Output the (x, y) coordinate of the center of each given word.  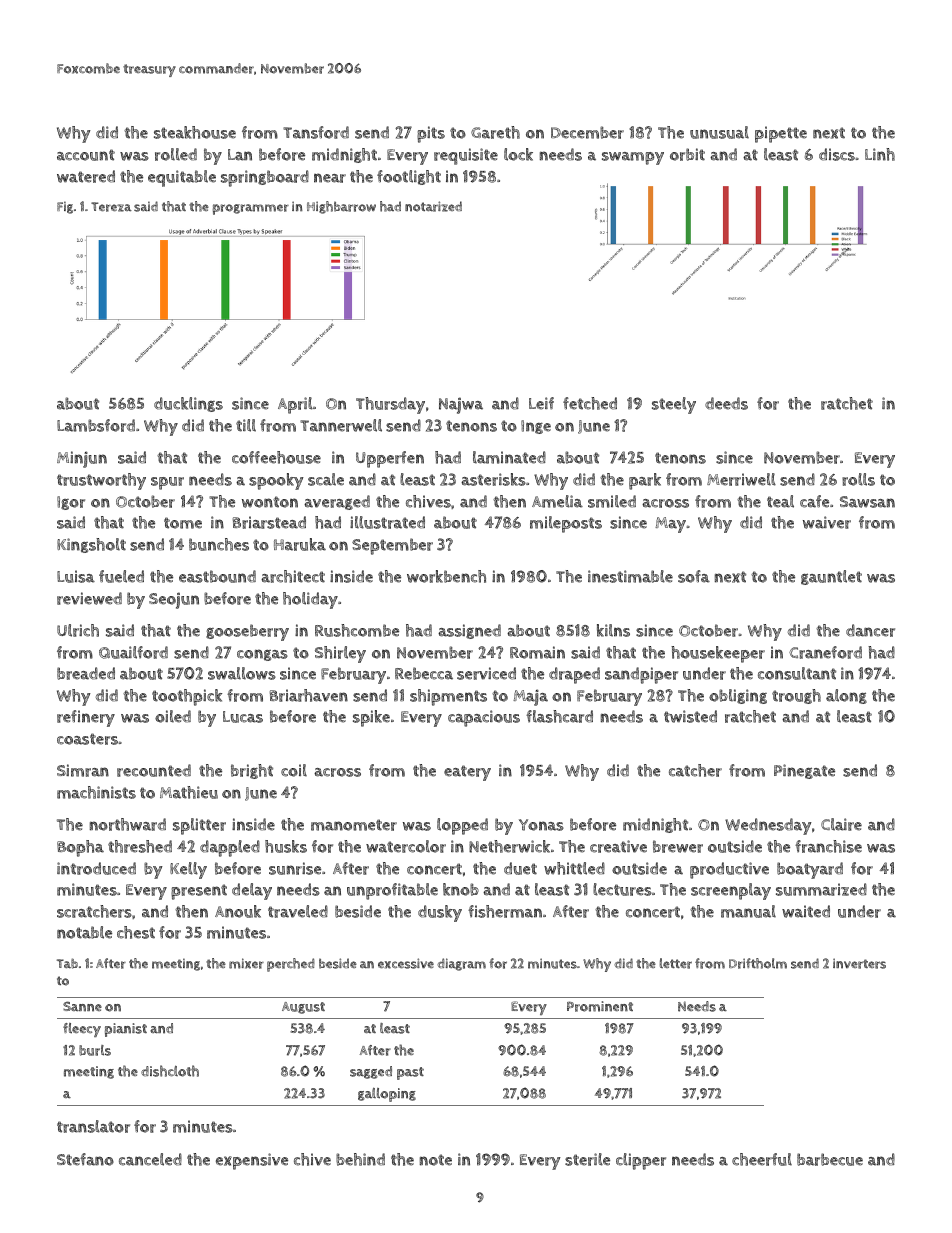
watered (86, 176)
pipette (781, 134)
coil (294, 770)
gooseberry (247, 632)
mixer (246, 963)
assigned (469, 631)
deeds (726, 403)
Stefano (85, 1159)
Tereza (111, 207)
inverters (859, 963)
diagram (461, 964)
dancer (870, 630)
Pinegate (804, 771)
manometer (354, 825)
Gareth (495, 132)
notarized (433, 206)
